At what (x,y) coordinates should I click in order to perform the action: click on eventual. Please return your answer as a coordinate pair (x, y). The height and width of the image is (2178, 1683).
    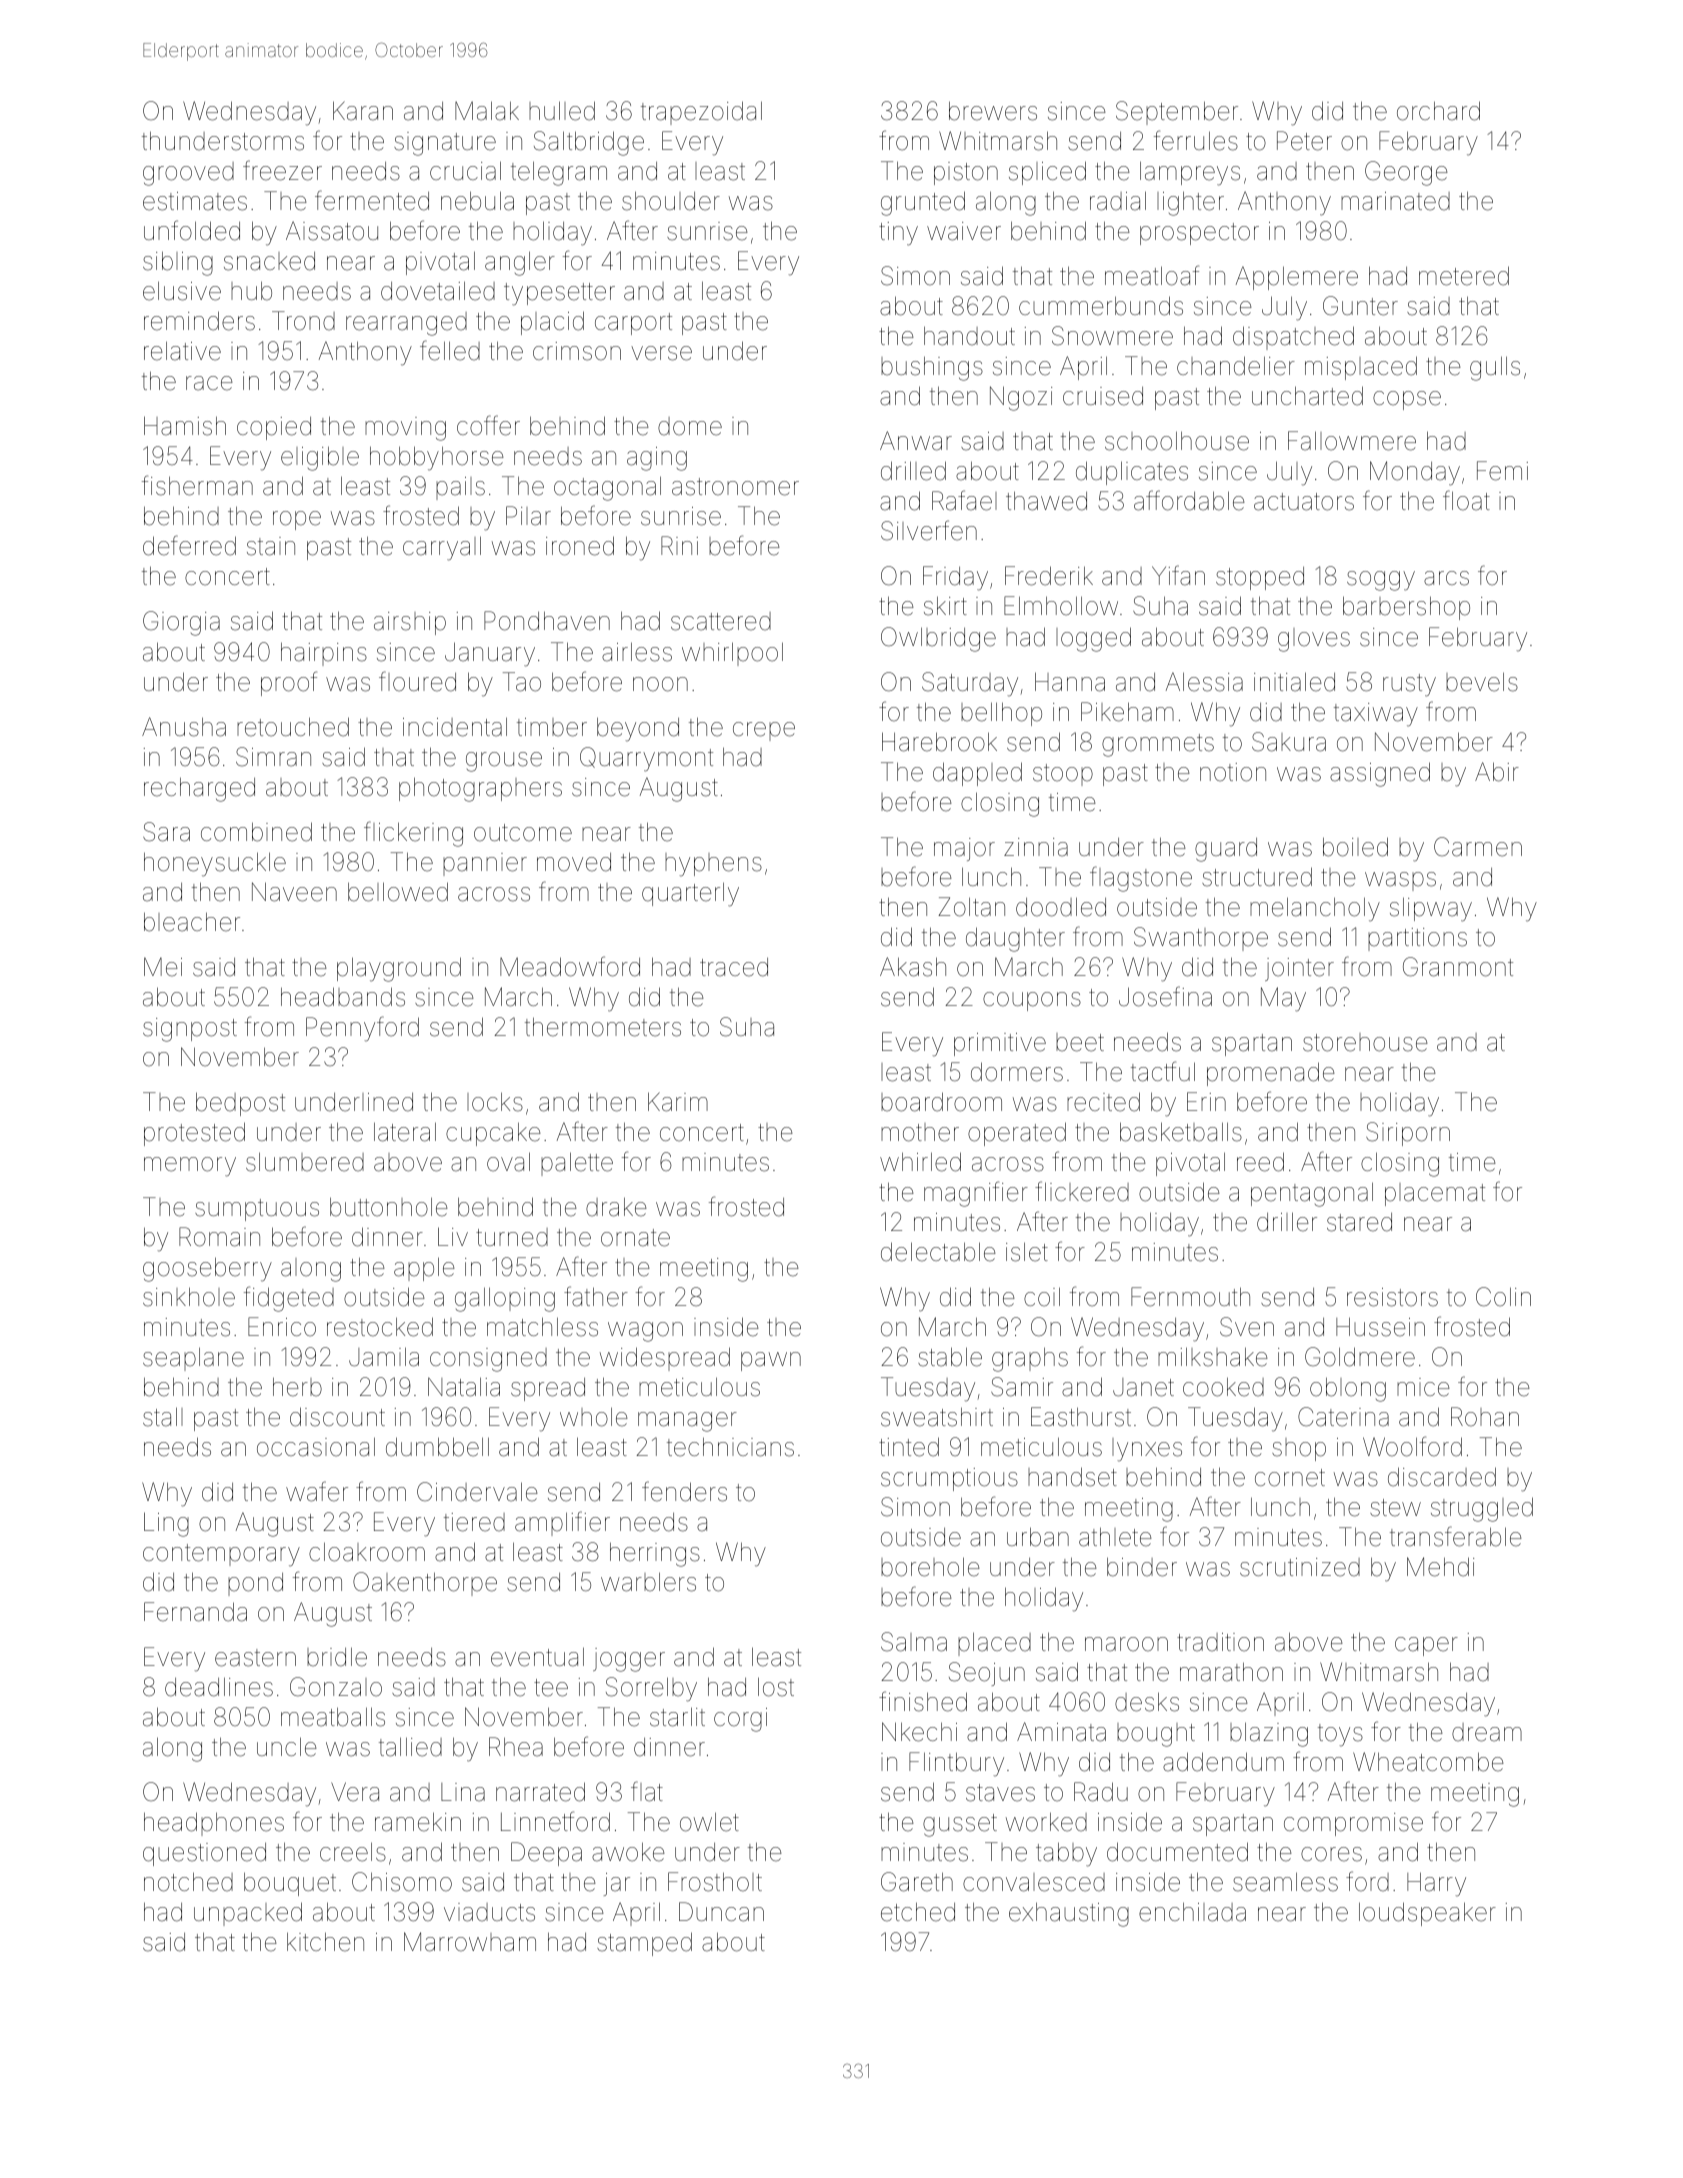
    Looking at the image, I should click on (537, 1657).
